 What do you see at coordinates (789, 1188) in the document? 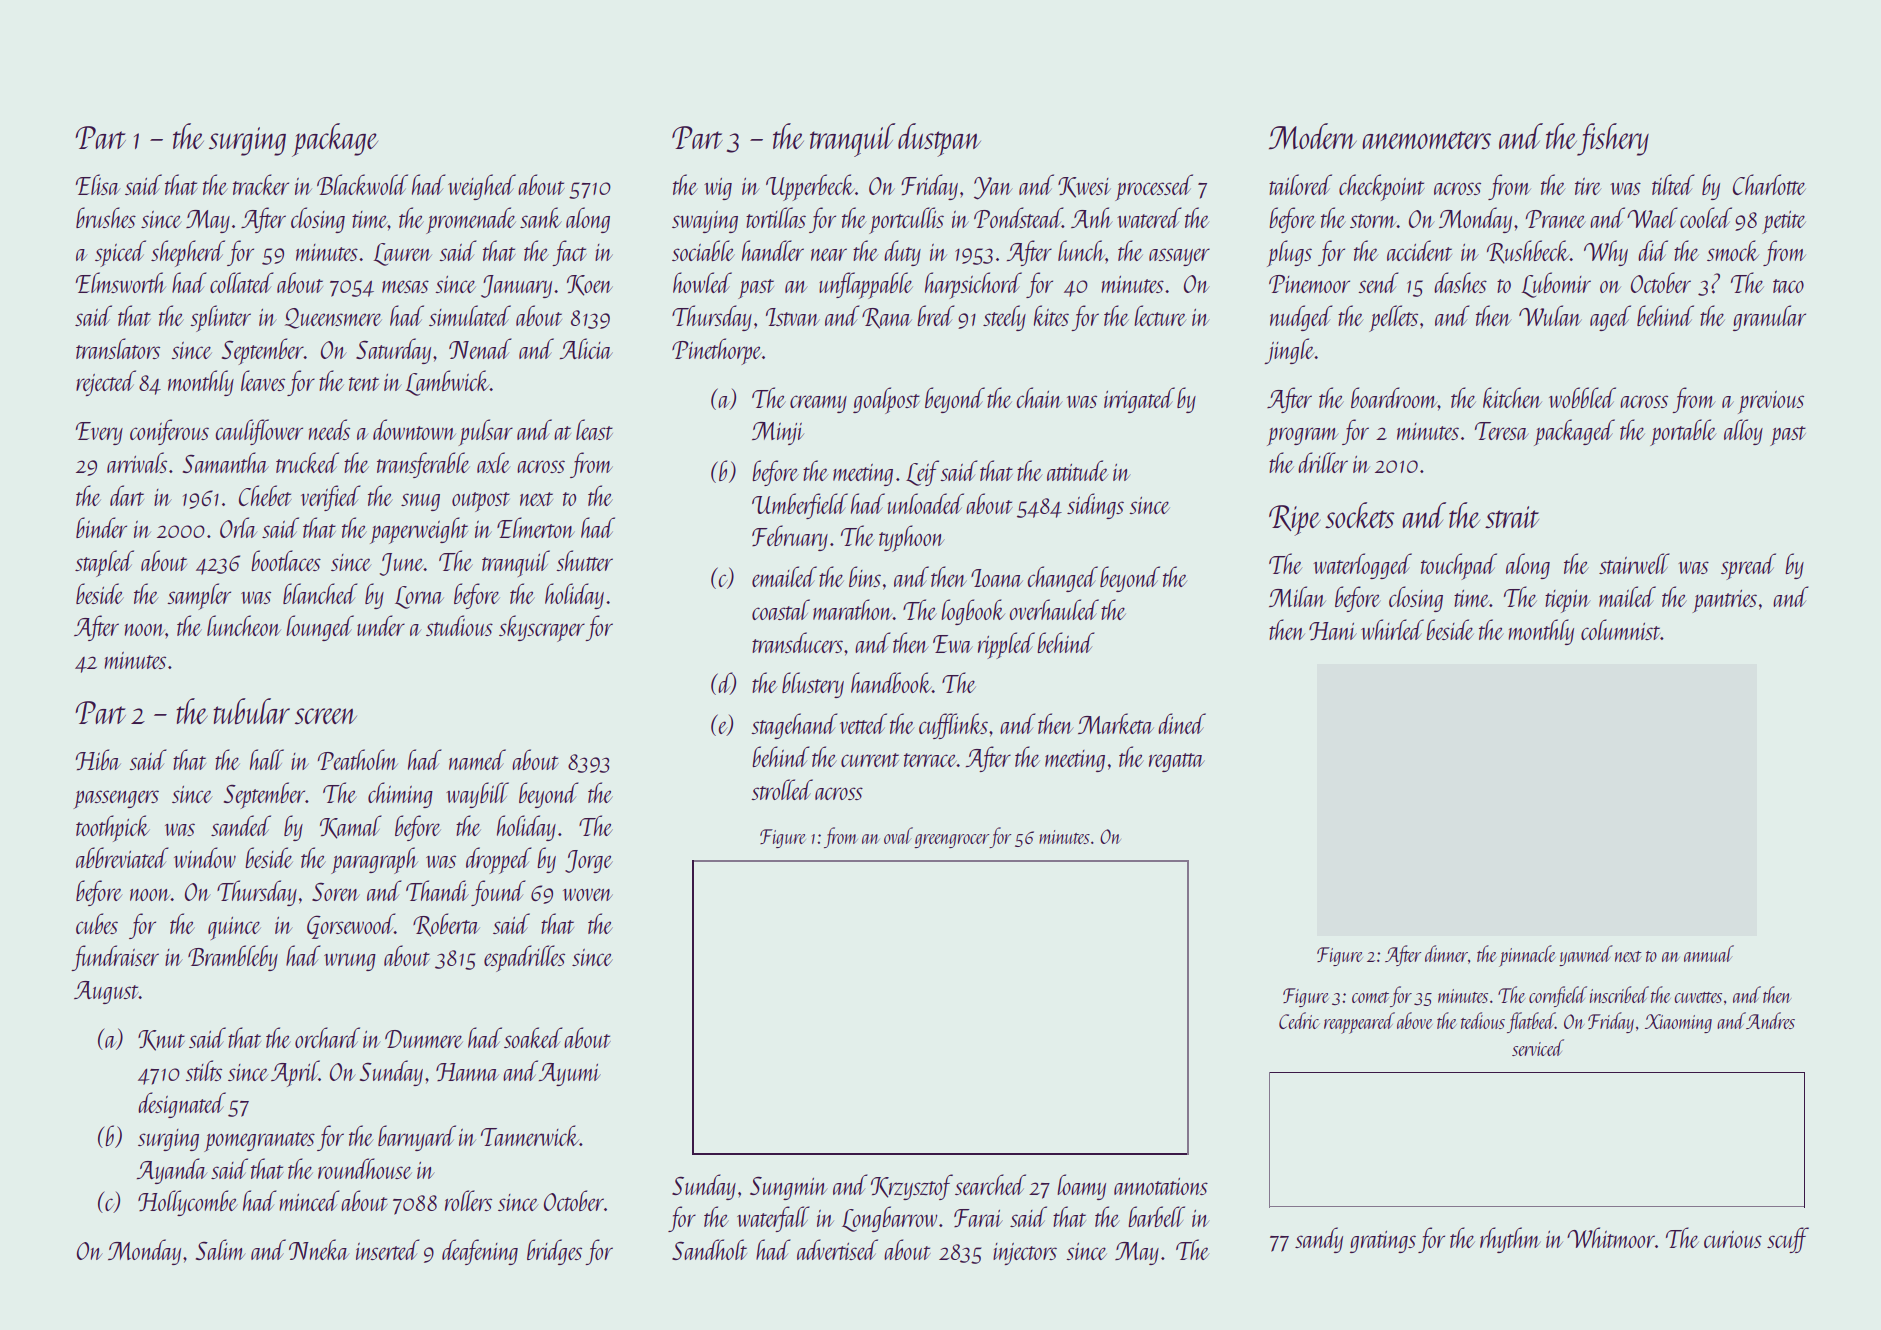
I see `Sungmin` at bounding box center [789, 1188].
